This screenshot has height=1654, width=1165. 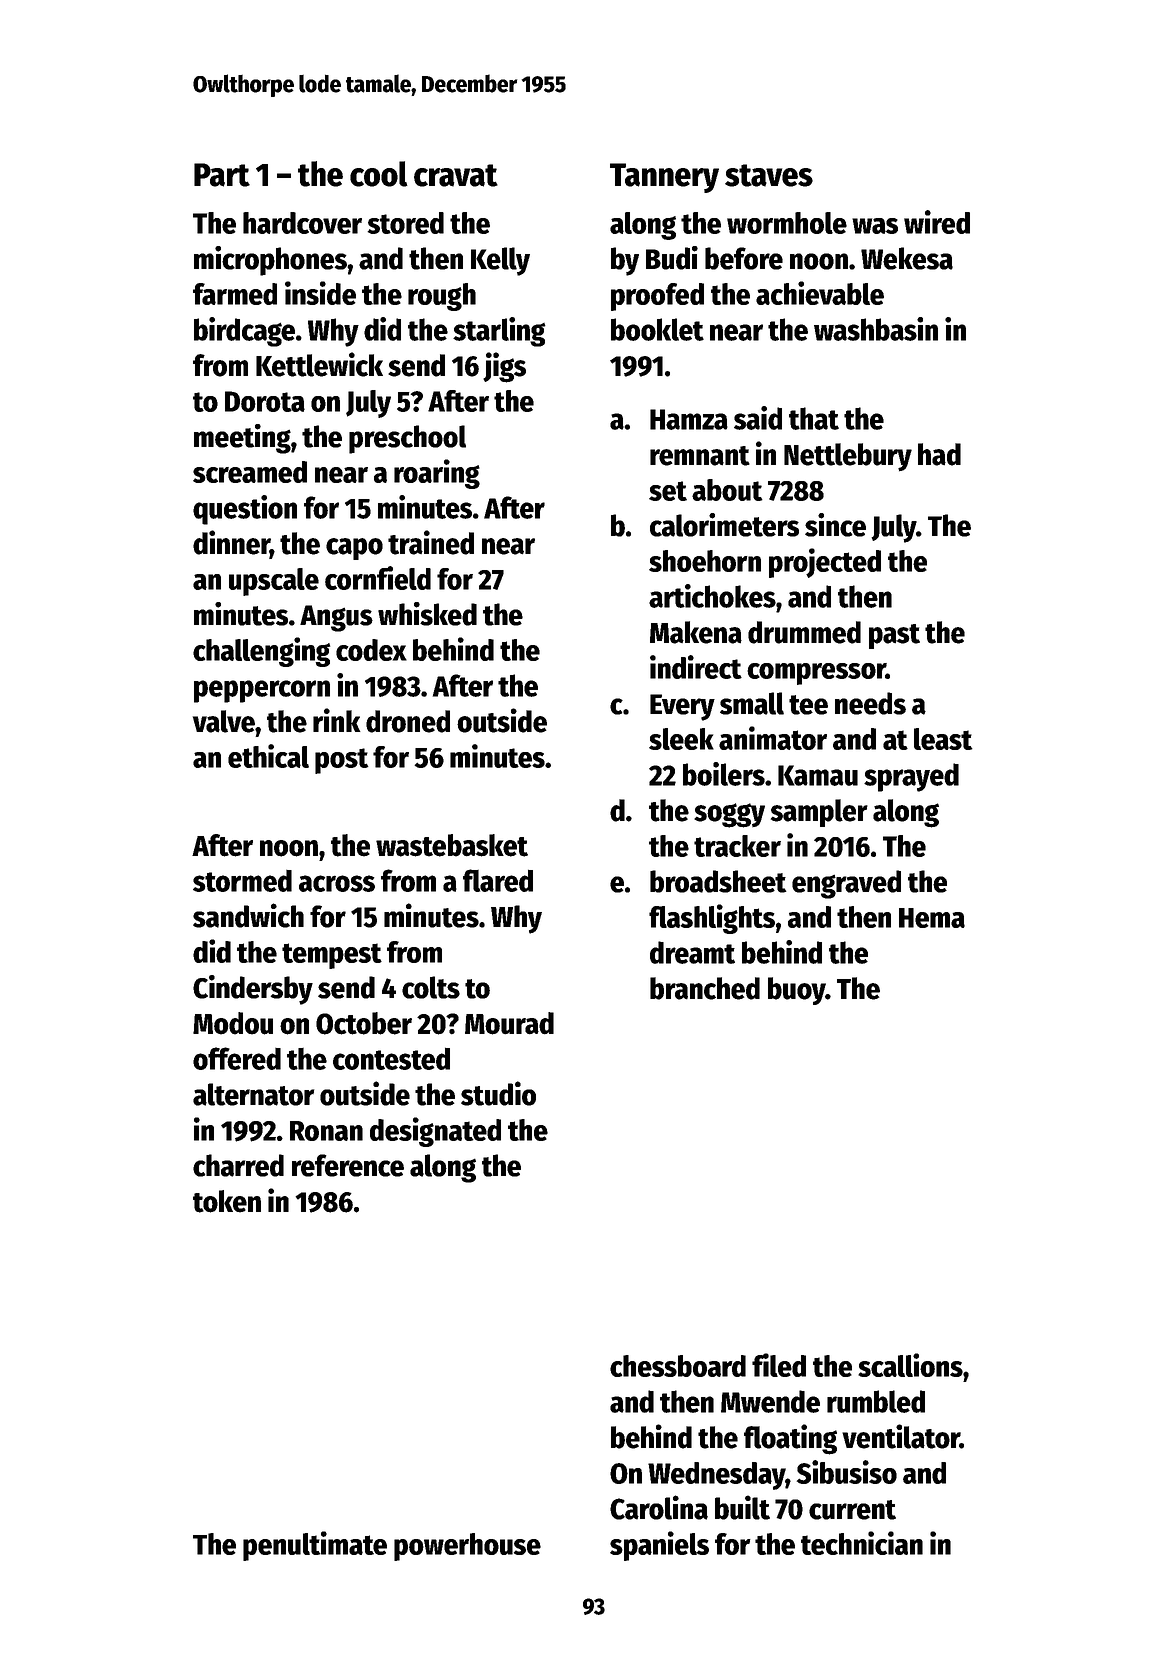 What do you see at coordinates (758, 418) in the screenshot?
I see `said` at bounding box center [758, 418].
